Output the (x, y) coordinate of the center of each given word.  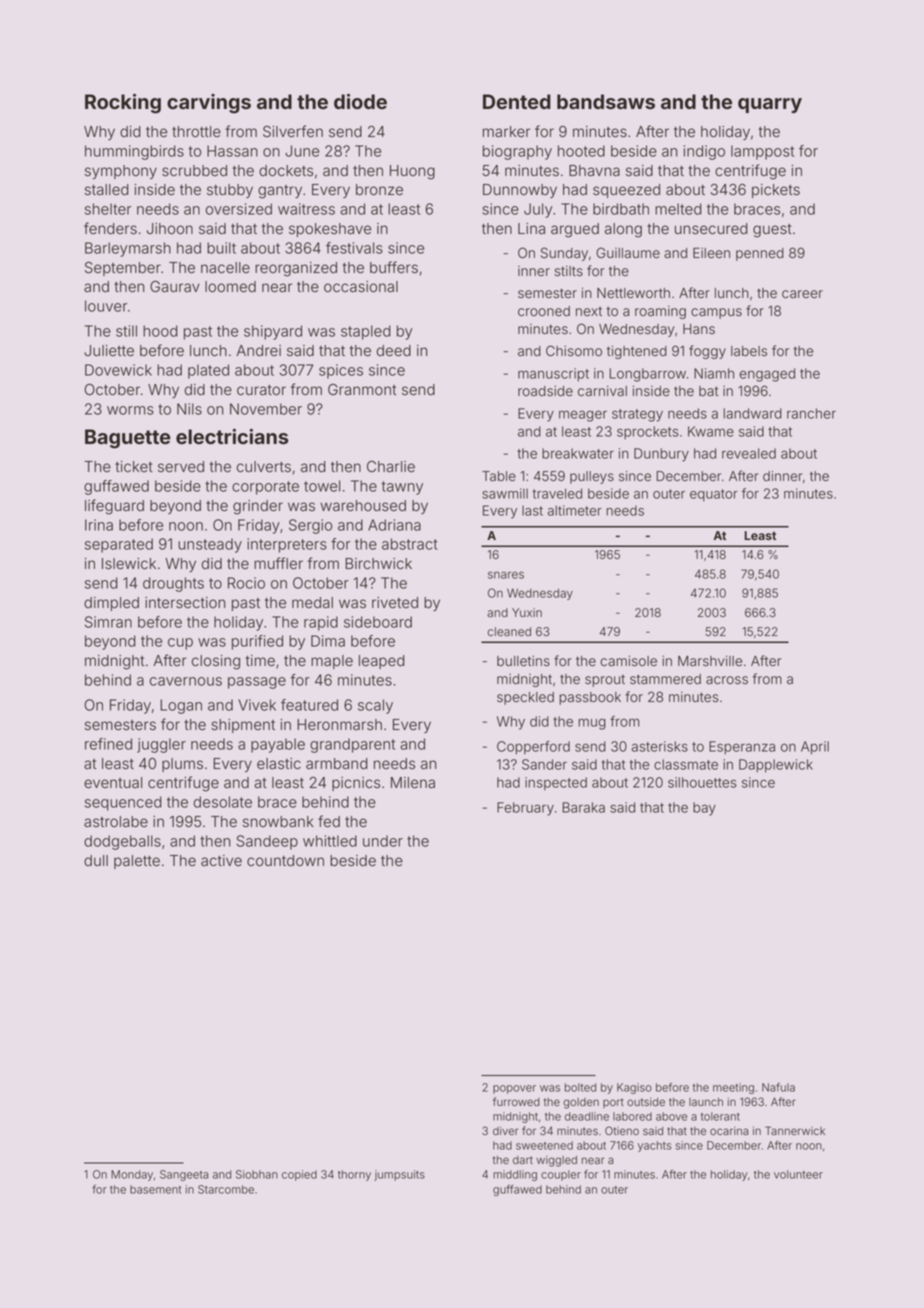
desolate (222, 802)
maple (332, 662)
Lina (531, 229)
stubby (230, 191)
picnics (356, 784)
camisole (628, 661)
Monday (132, 1175)
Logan (181, 706)
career (802, 294)
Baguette (128, 439)
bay (704, 809)
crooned (544, 311)
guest (772, 231)
